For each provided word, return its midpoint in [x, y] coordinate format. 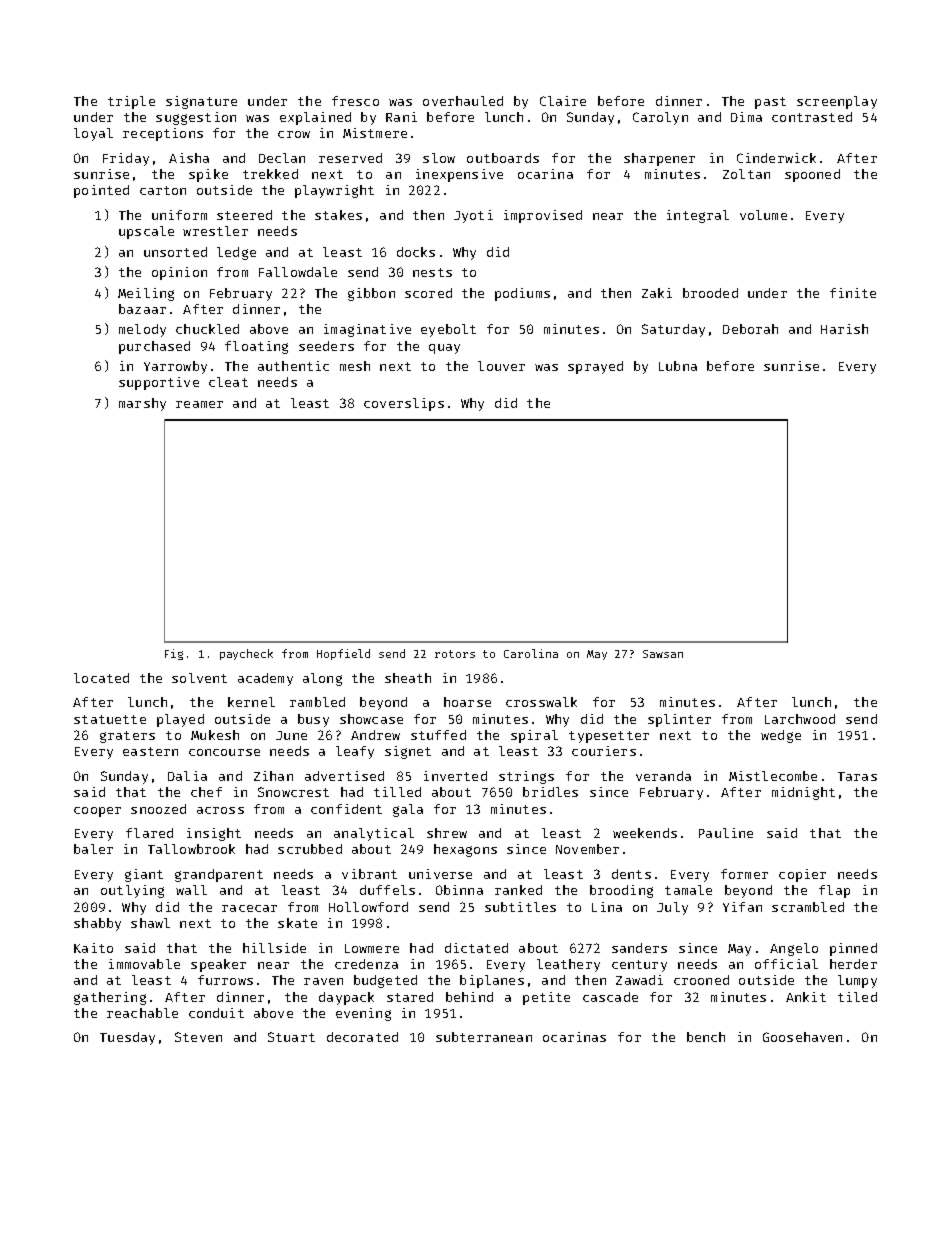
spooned [812, 175]
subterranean [484, 1037]
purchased [154, 347]
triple [131, 102]
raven [323, 981]
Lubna [678, 366]
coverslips [404, 404]
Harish [844, 329]
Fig [174, 654]
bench [706, 1037]
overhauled [463, 101]
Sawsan [663, 654]
